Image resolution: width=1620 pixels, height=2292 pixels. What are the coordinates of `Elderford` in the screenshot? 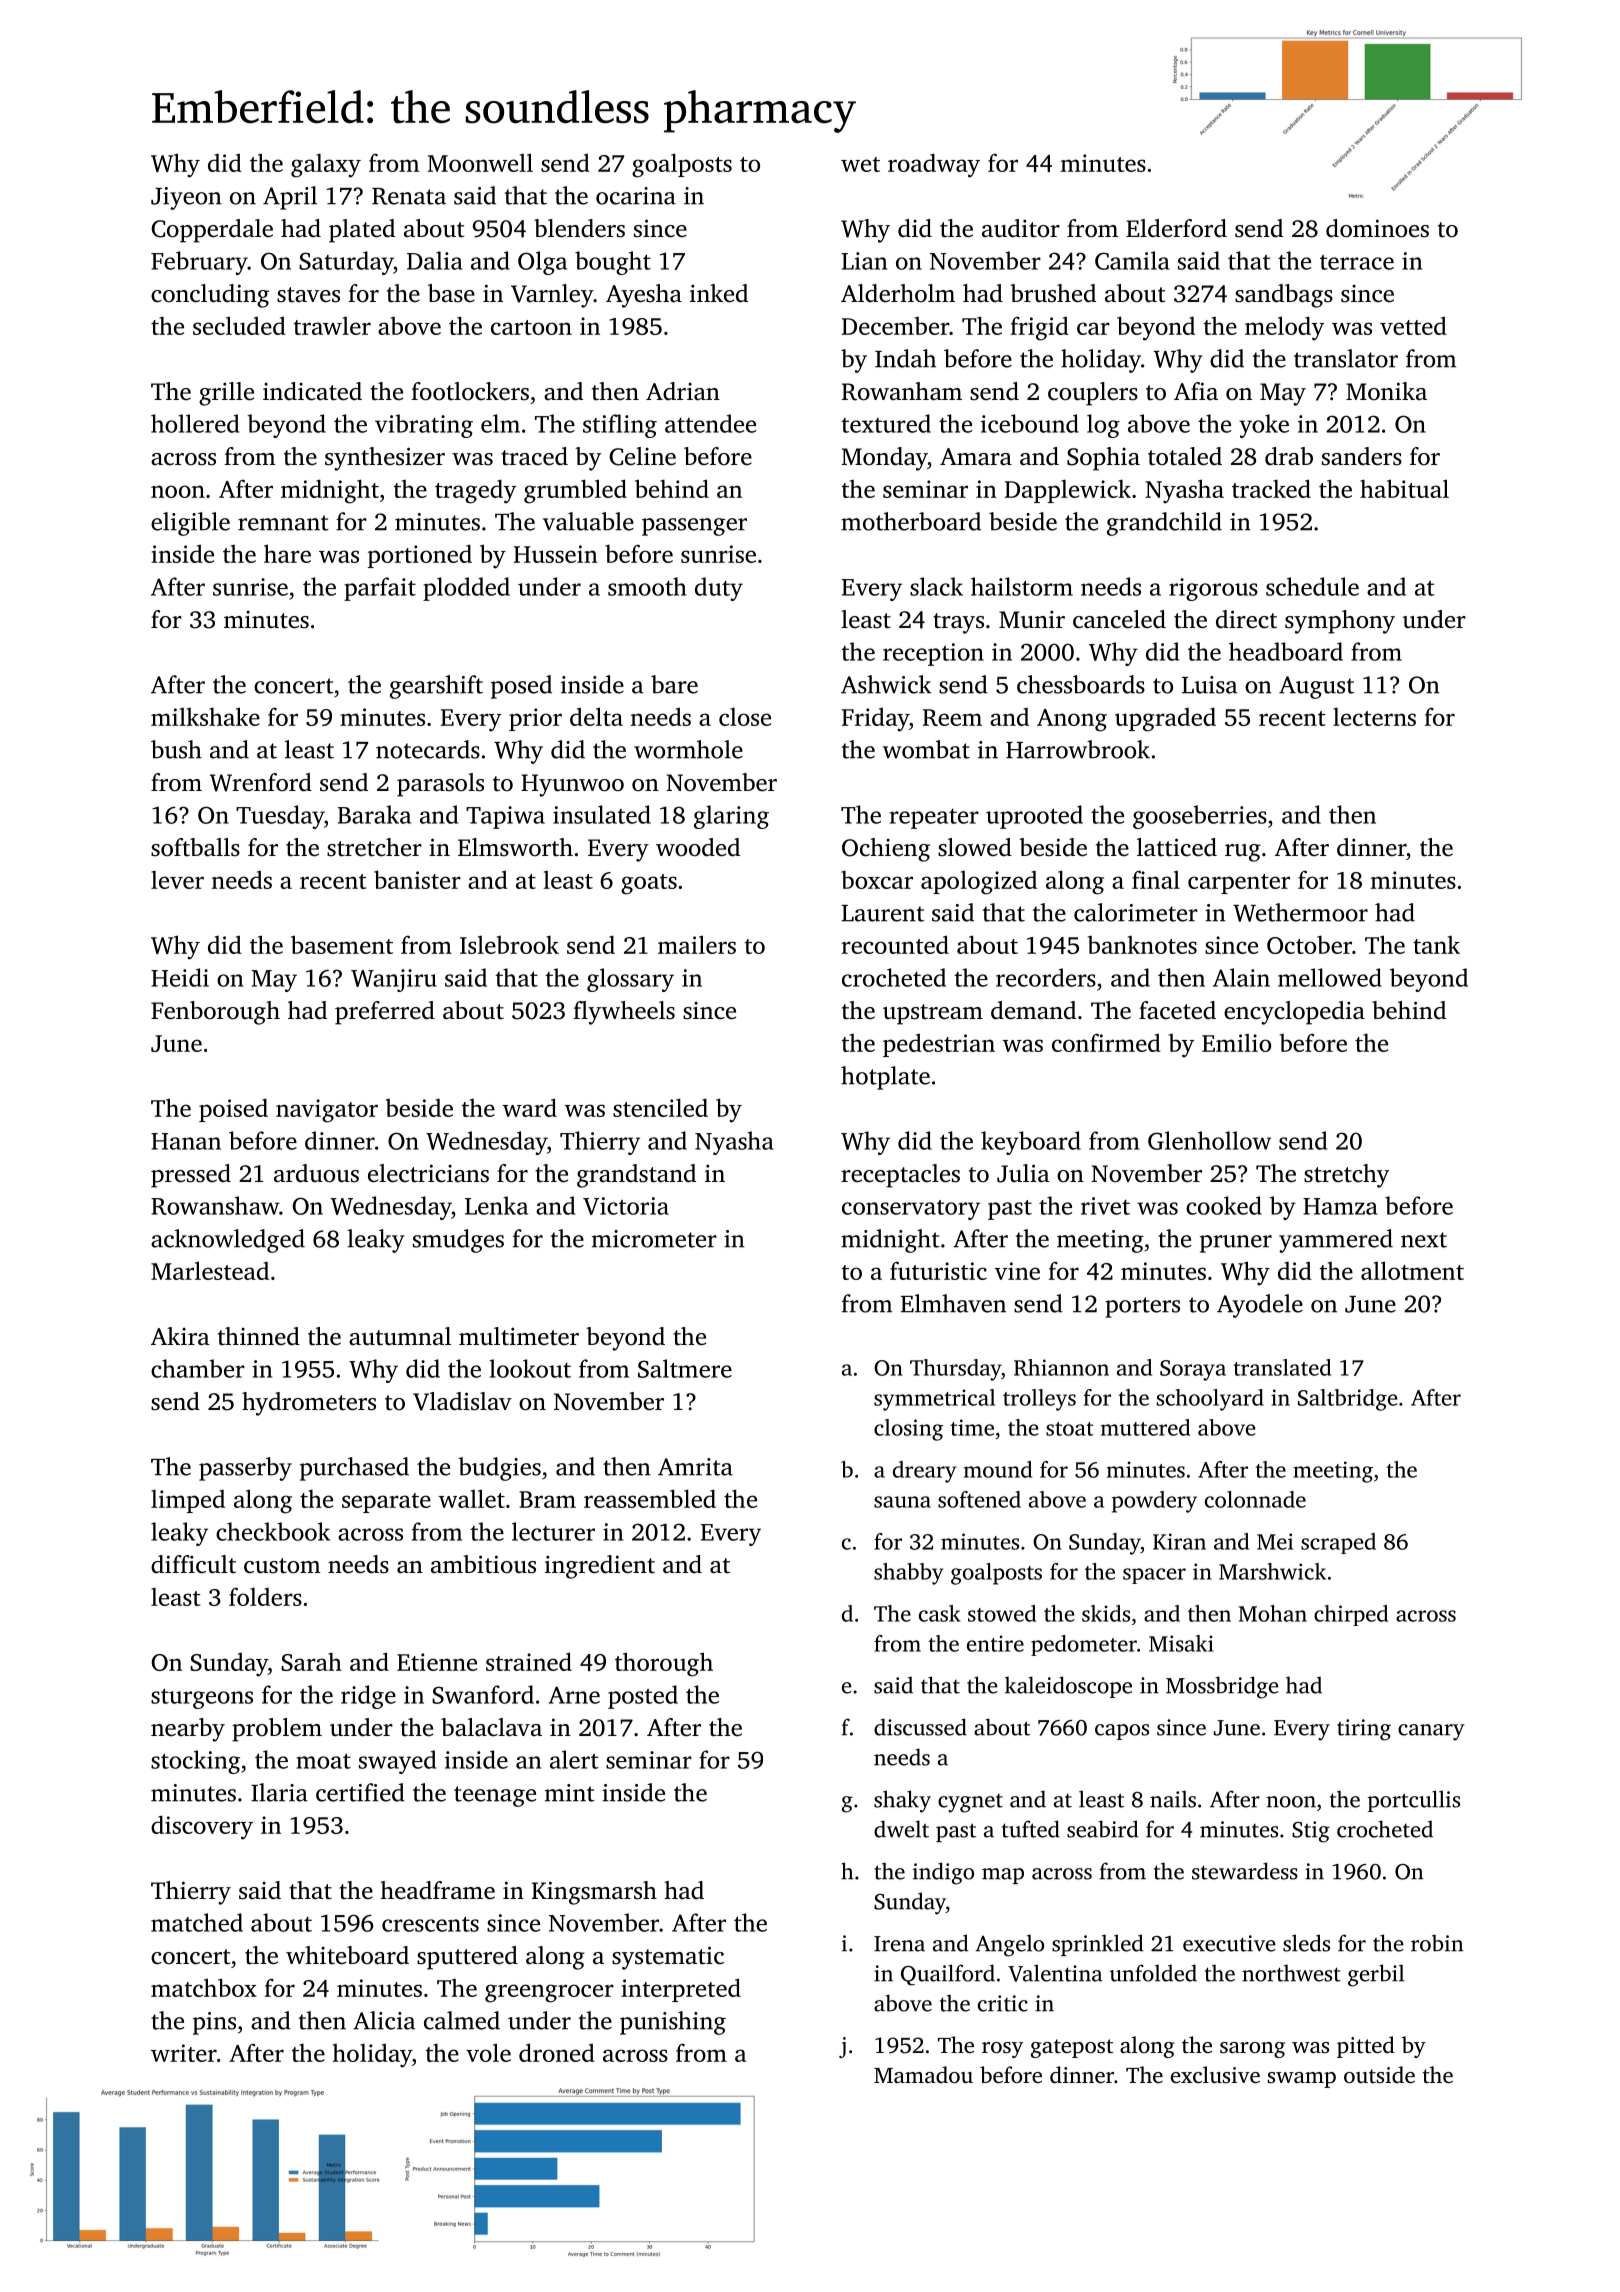 It's located at (1176, 228).
